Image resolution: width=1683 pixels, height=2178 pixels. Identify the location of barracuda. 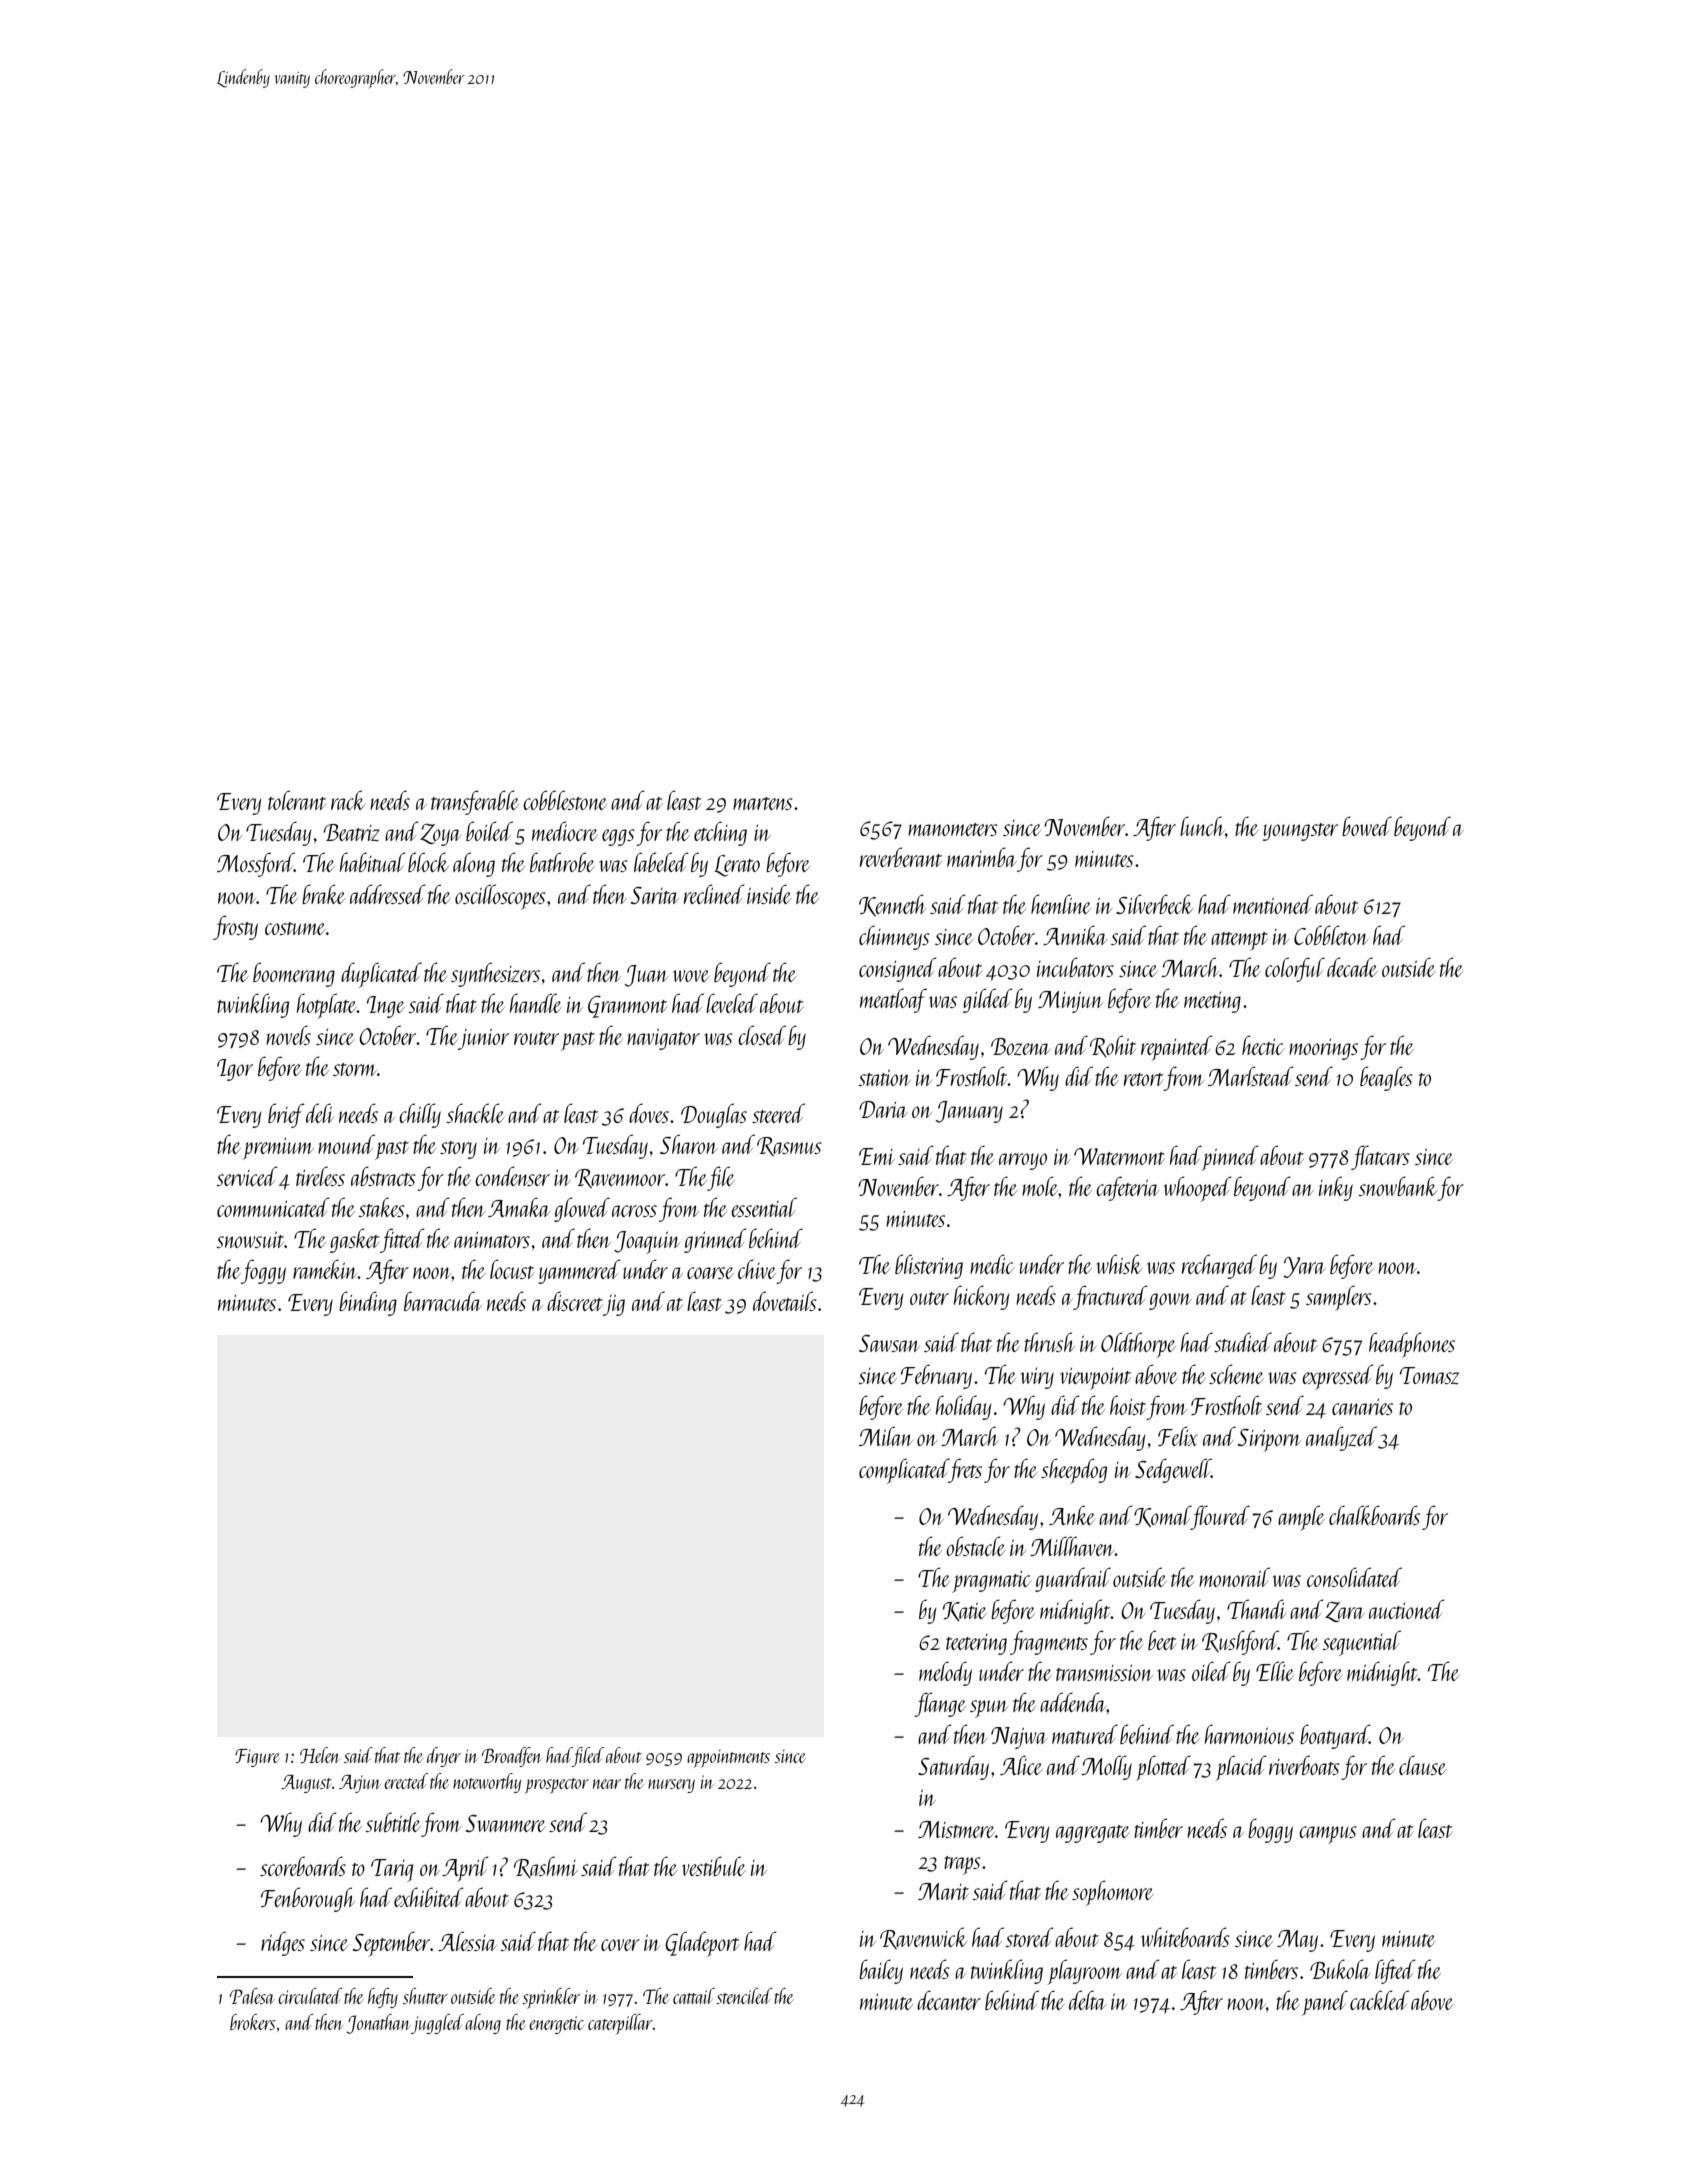
(443, 1301).
